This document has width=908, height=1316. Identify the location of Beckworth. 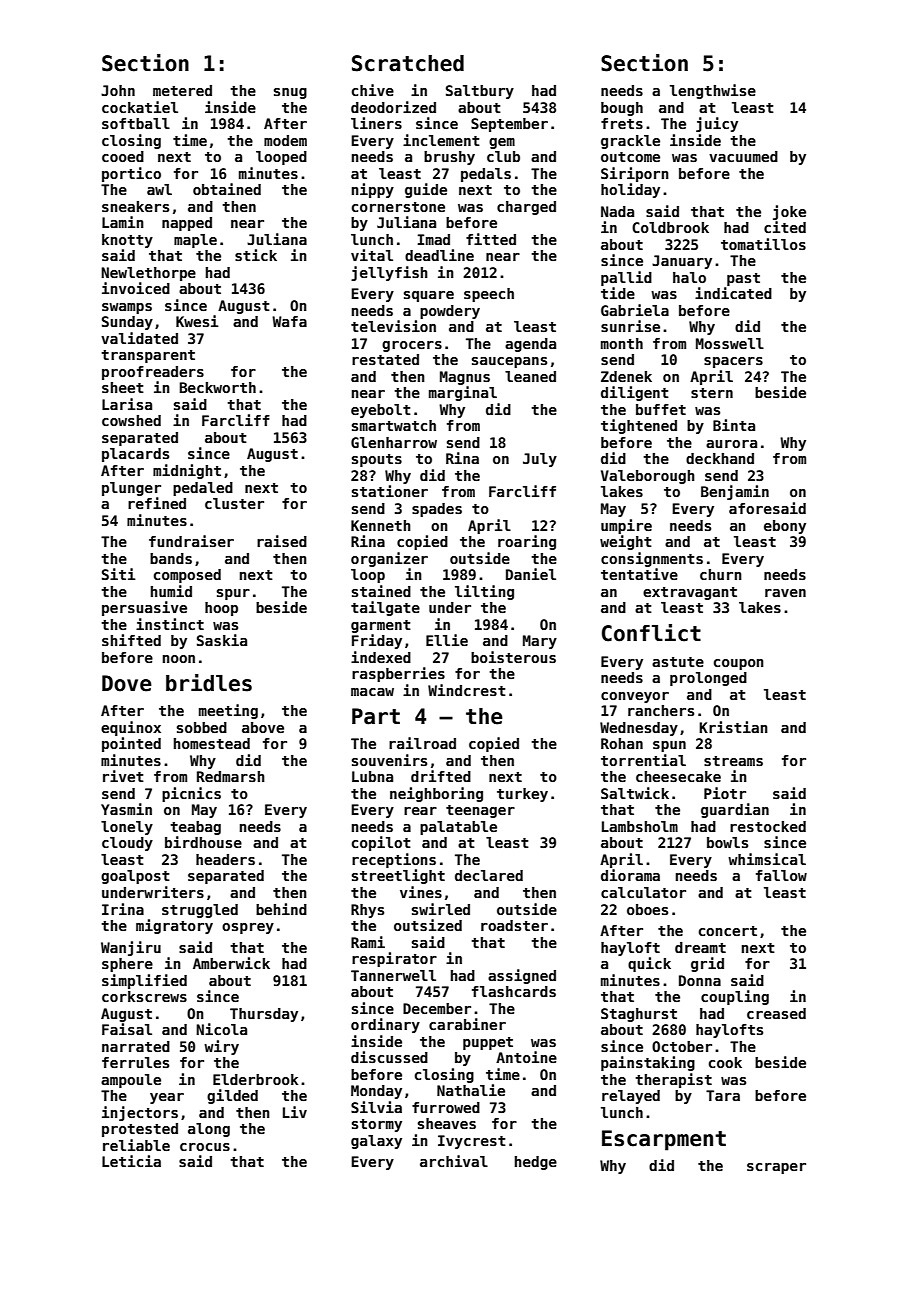
(218, 387).
